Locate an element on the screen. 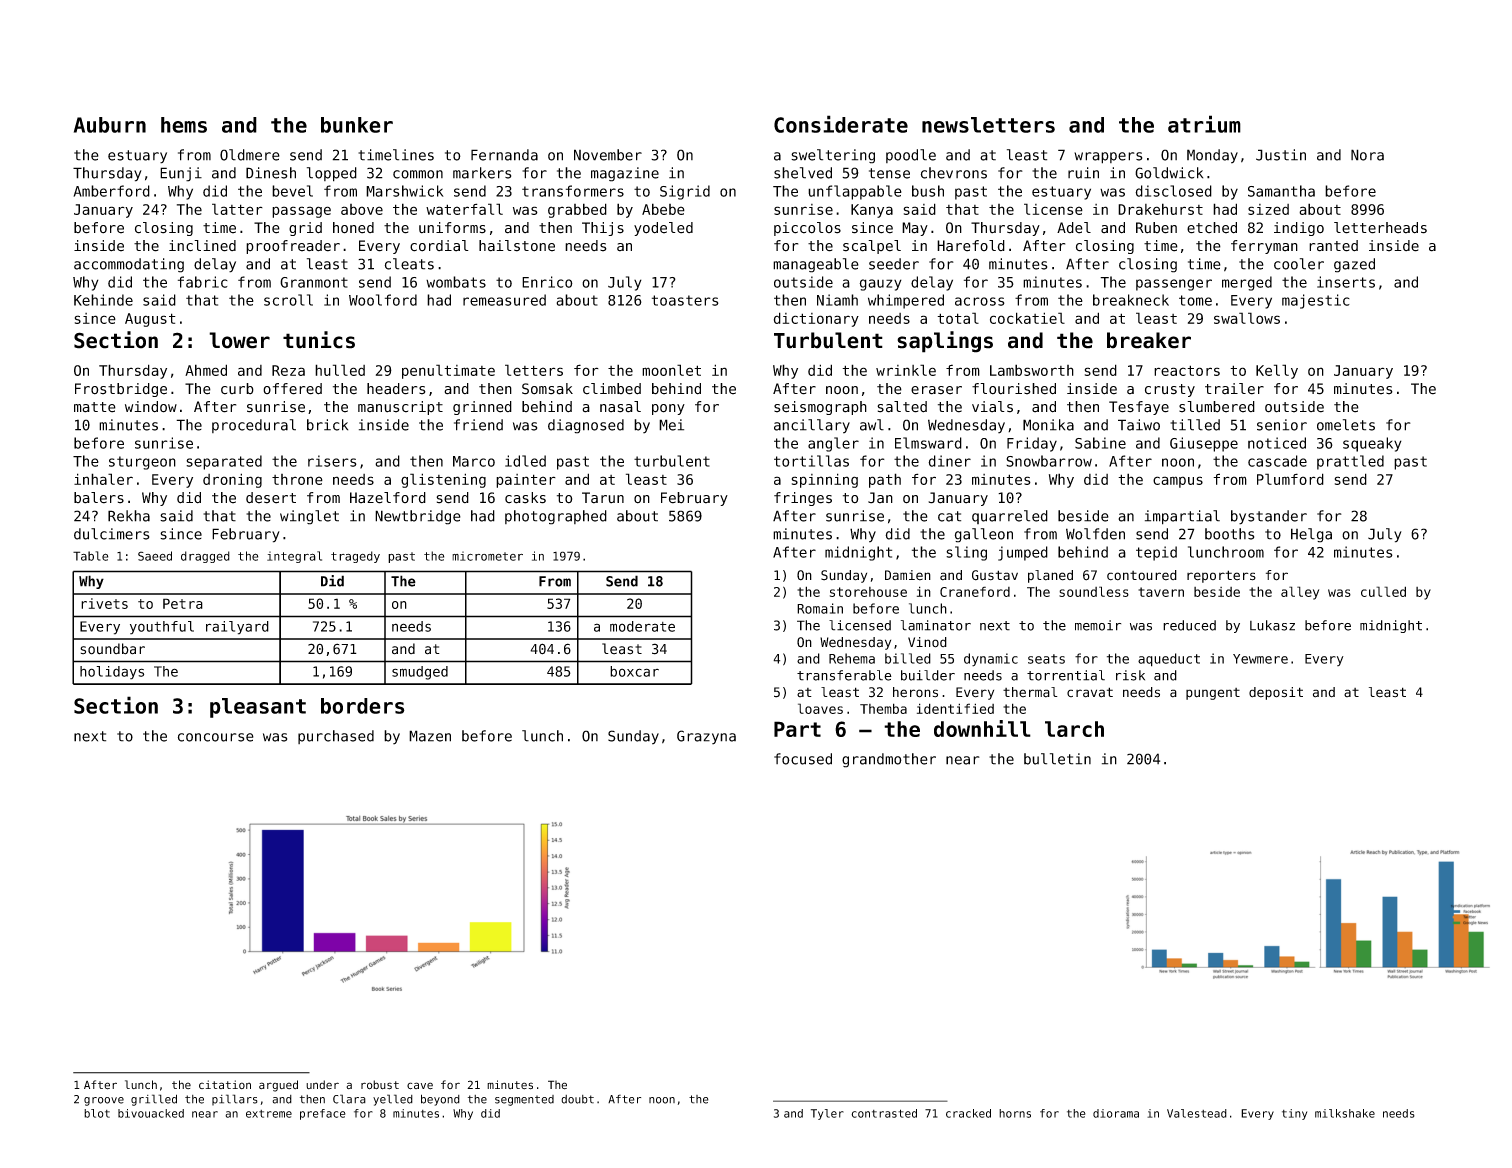 This screenshot has height=1168, width=1512. wrinkle is located at coordinates (906, 370).
